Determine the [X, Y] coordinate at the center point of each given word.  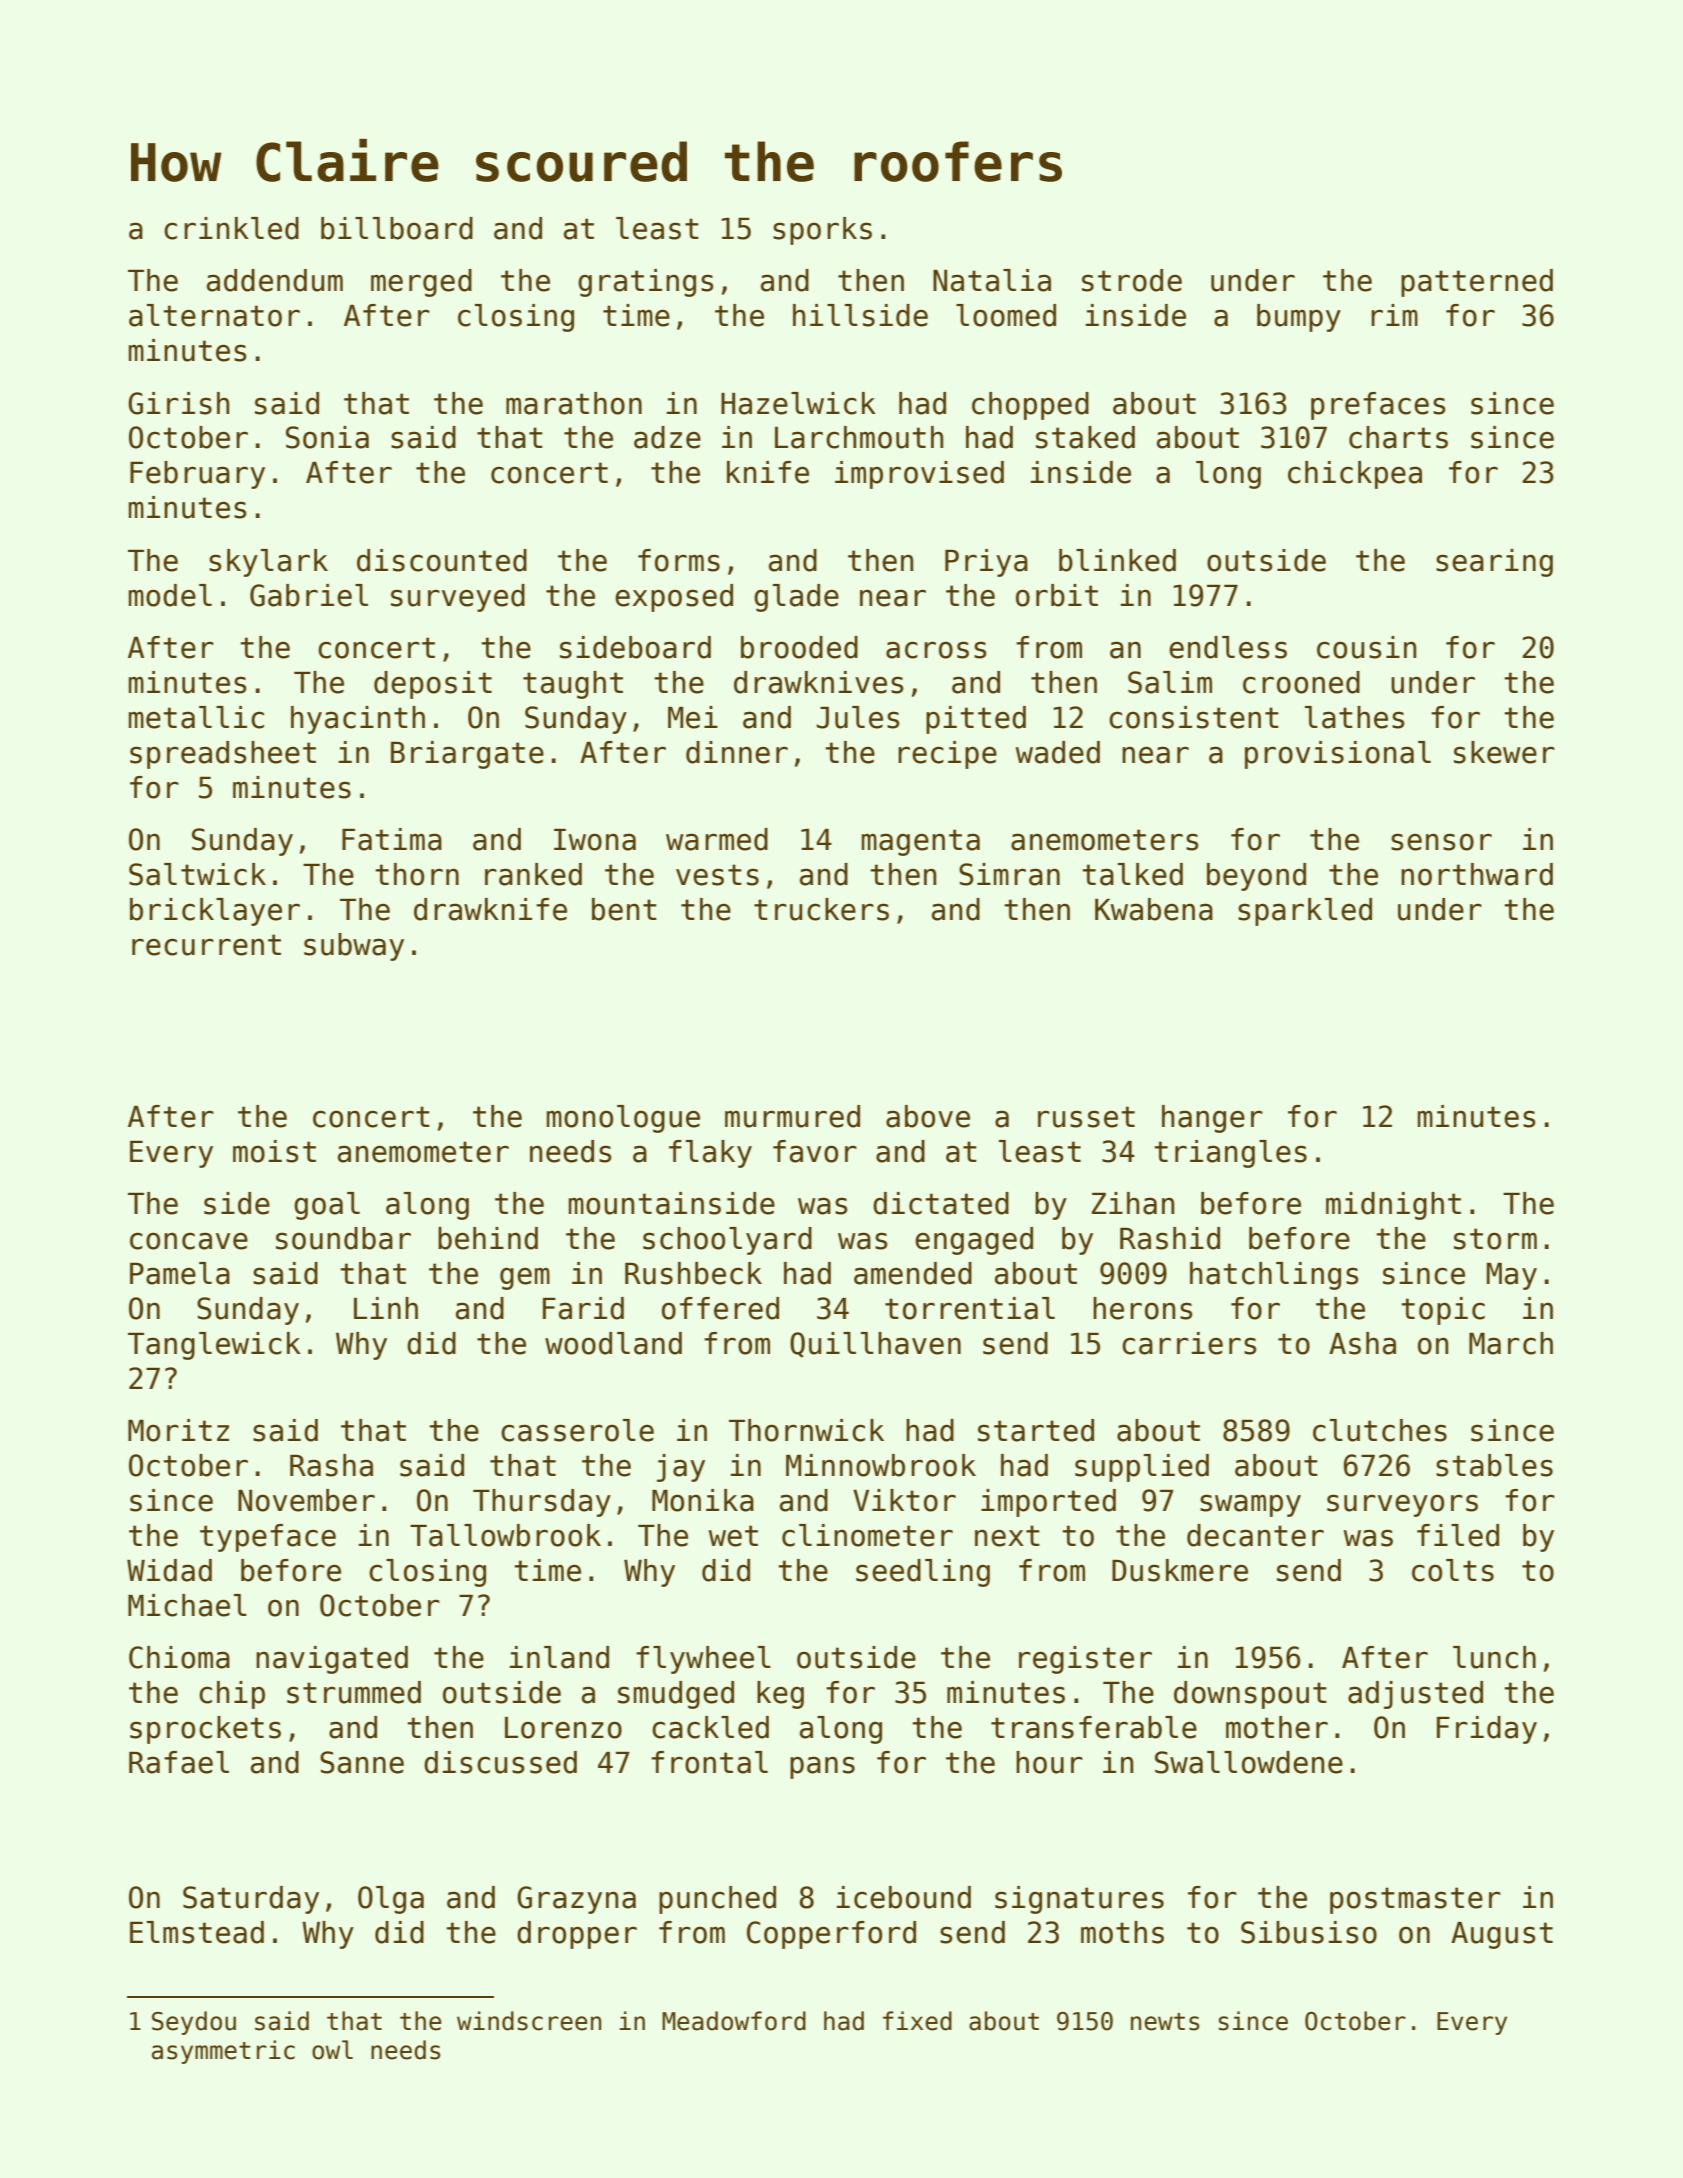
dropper [577, 1935]
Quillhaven [875, 1345]
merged [421, 283]
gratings [646, 283]
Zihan [1133, 1203]
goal [327, 1206]
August [1502, 1935]
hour [1049, 1762]
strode [1132, 280]
